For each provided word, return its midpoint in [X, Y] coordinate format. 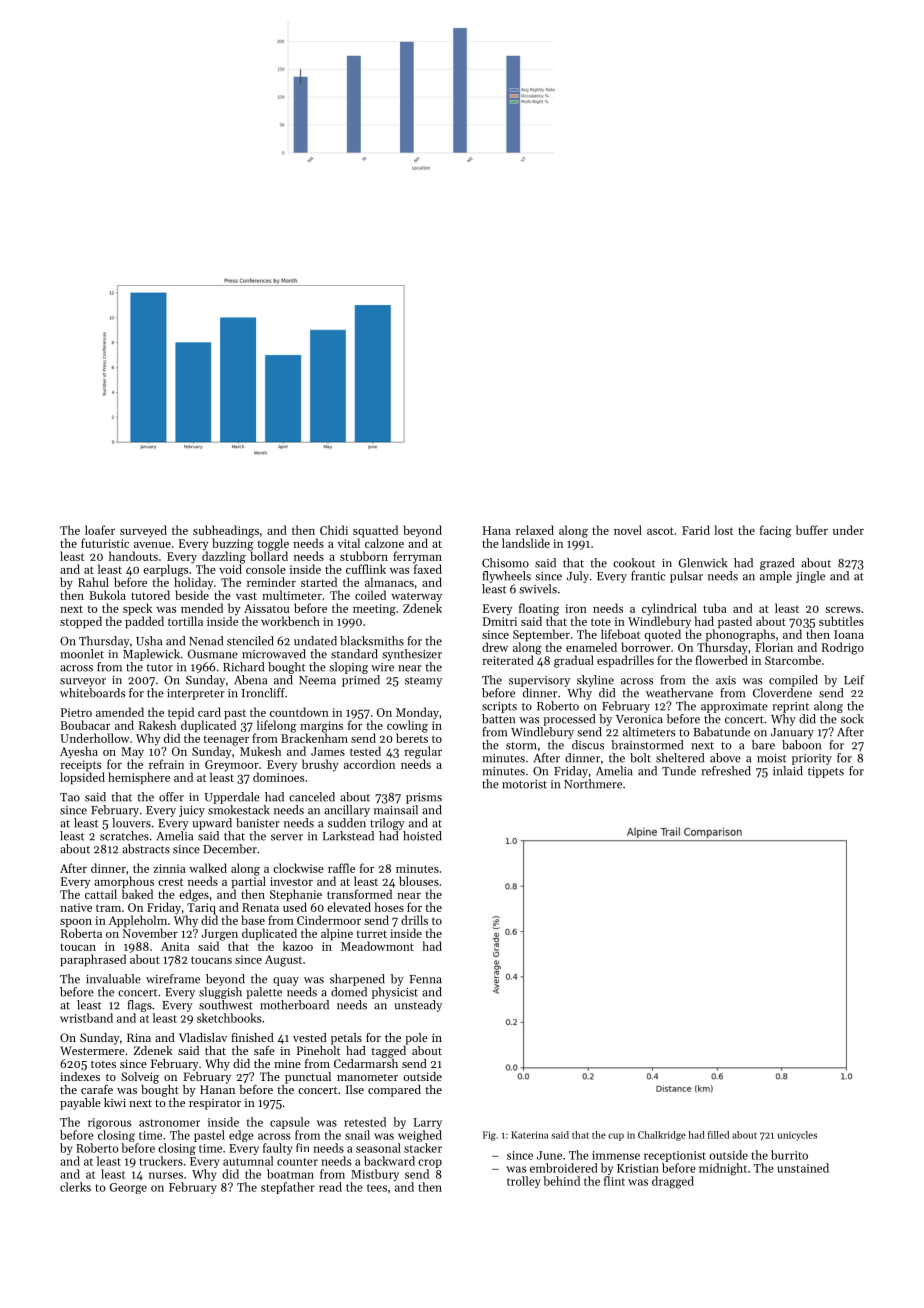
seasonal [378, 1148]
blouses [419, 881]
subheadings [226, 531]
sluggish [220, 993]
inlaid [788, 771]
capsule [290, 1123]
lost [723, 530]
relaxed [535, 530]
